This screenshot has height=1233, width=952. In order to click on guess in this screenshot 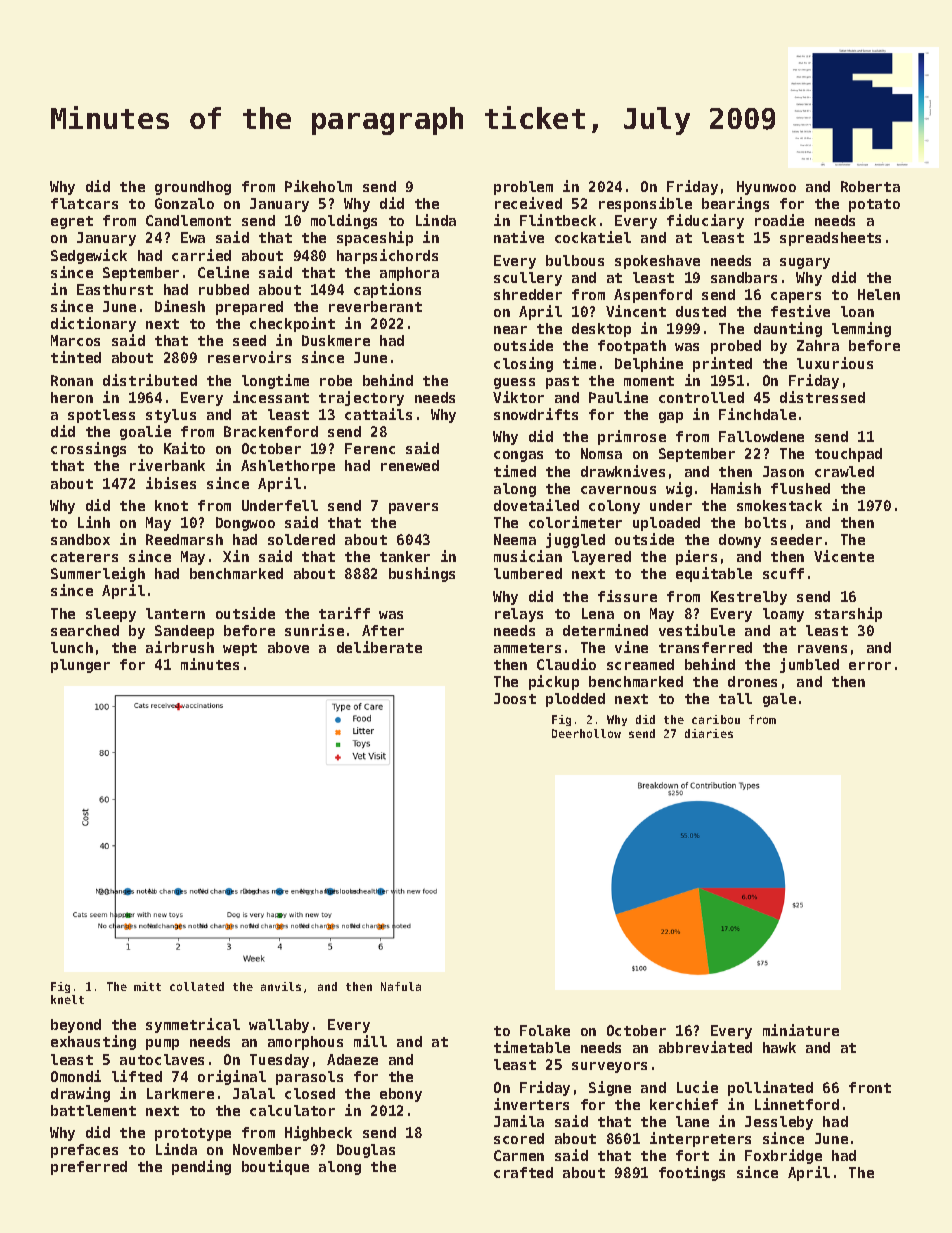, I will do `click(514, 383)`.
